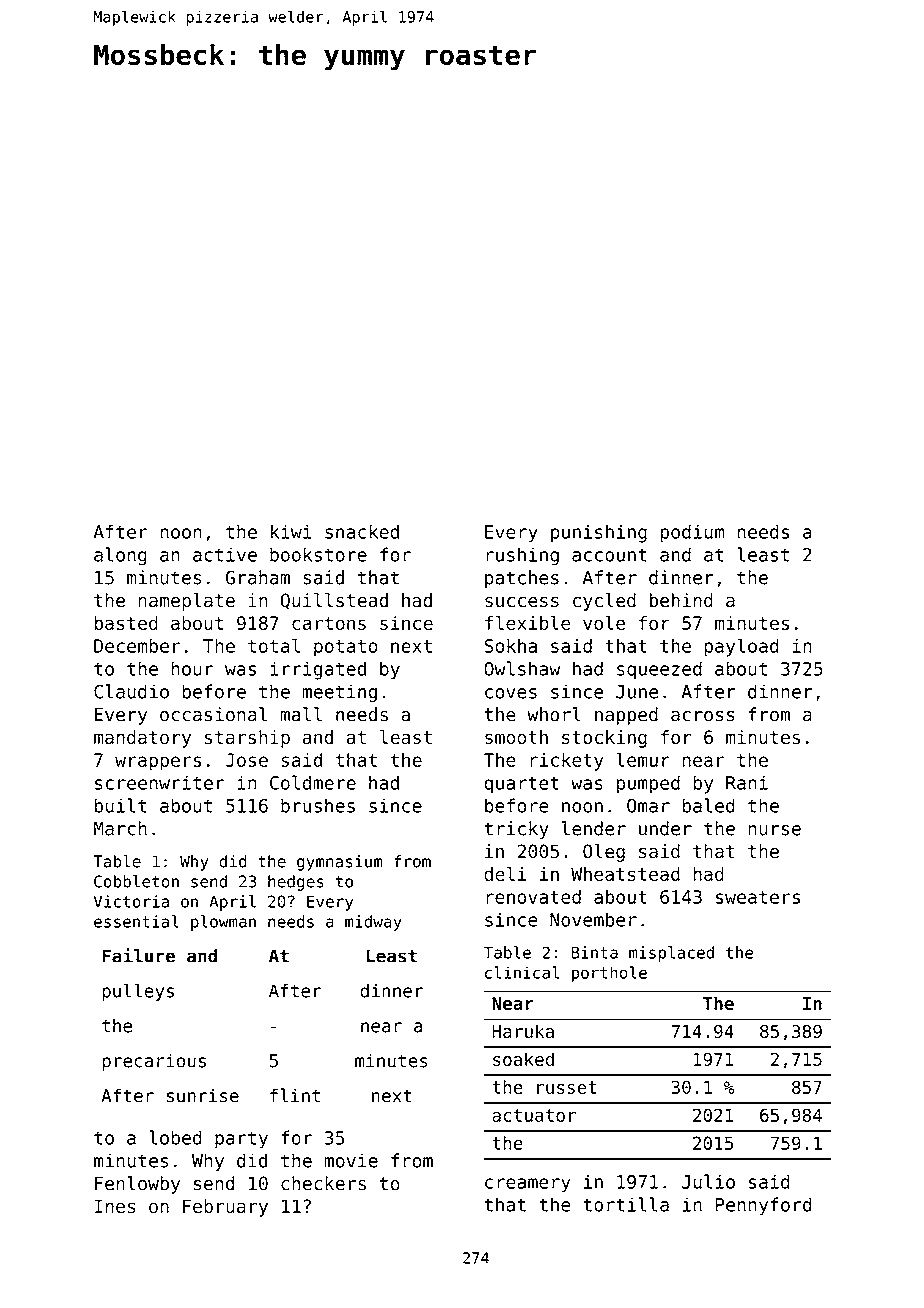 The image size is (924, 1308). What do you see at coordinates (523, 1059) in the document?
I see `soaked` at bounding box center [523, 1059].
